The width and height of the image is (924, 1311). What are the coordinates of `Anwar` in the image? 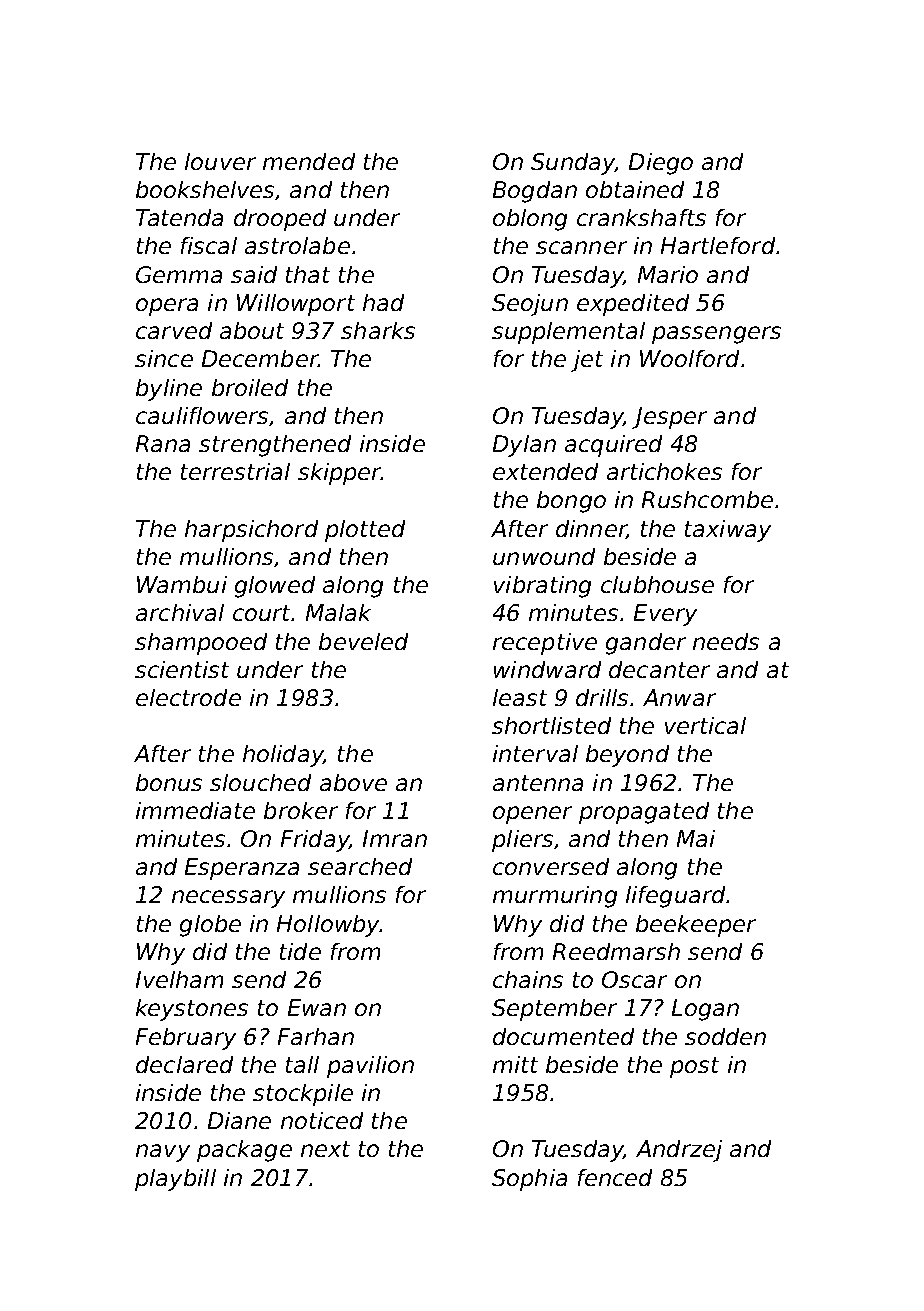 It's located at (679, 697).
